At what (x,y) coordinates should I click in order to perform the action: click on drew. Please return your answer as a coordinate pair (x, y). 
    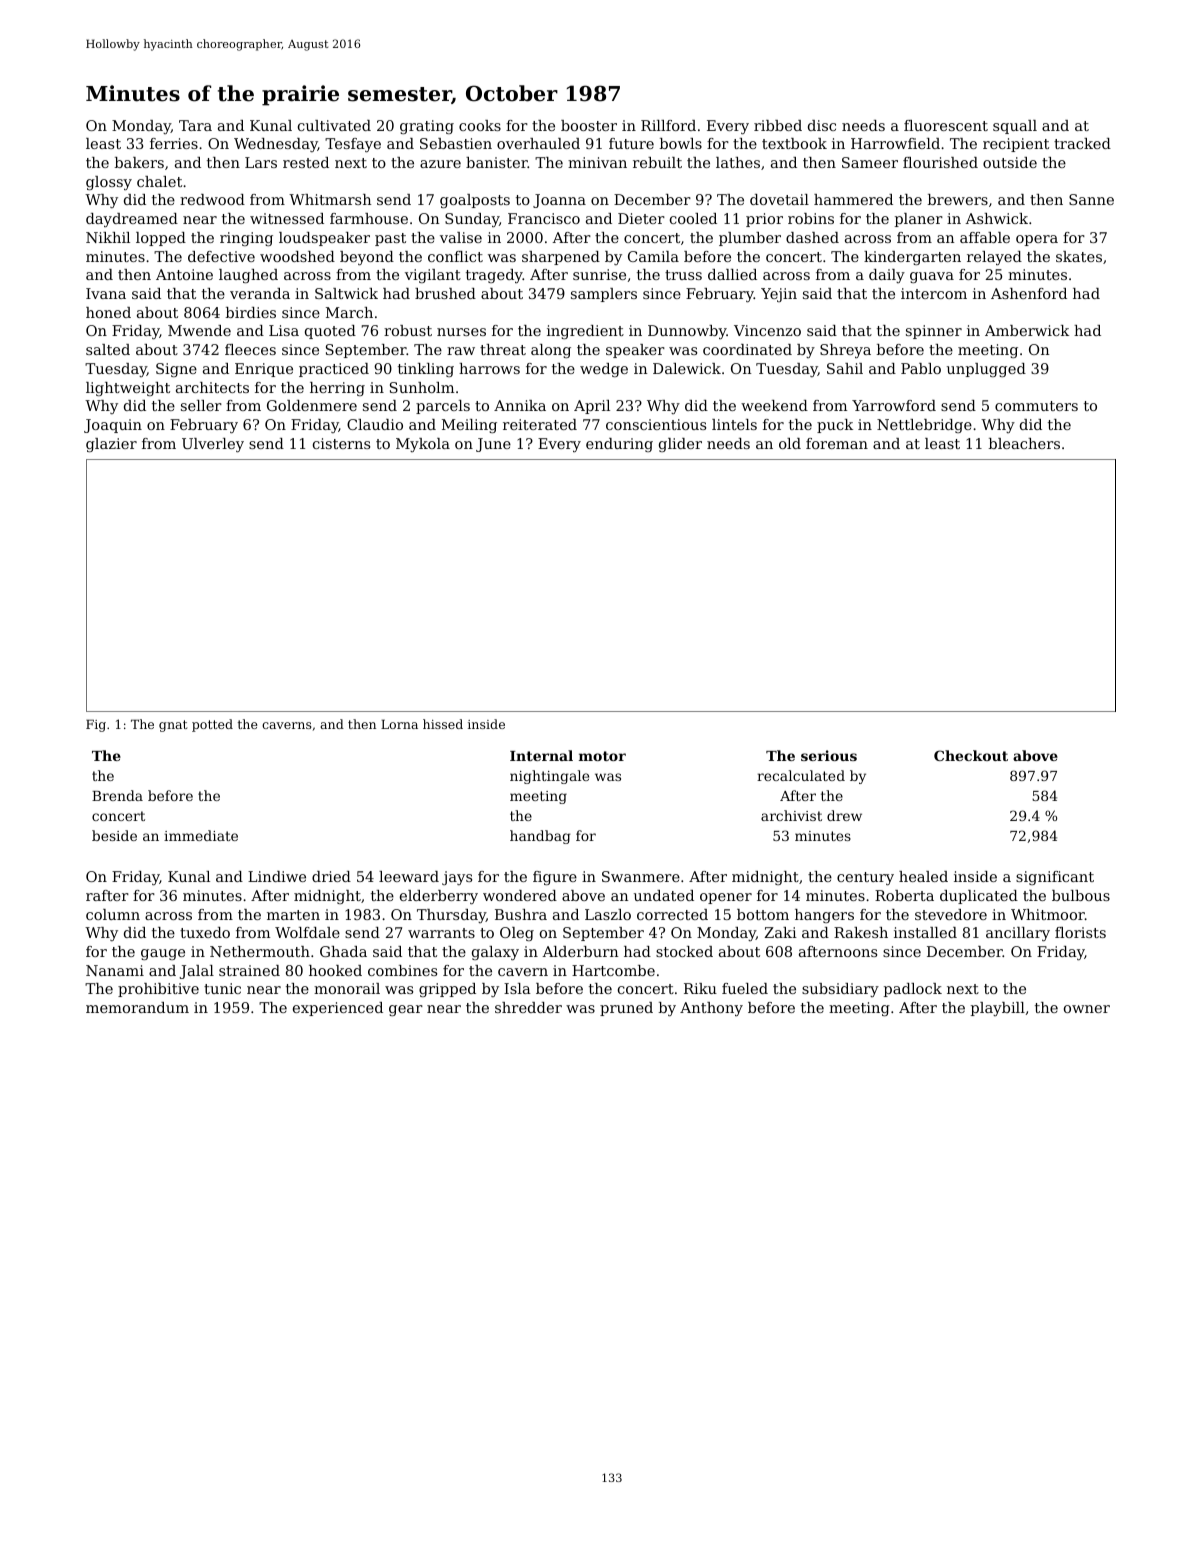
    Looking at the image, I should click on (844, 815).
